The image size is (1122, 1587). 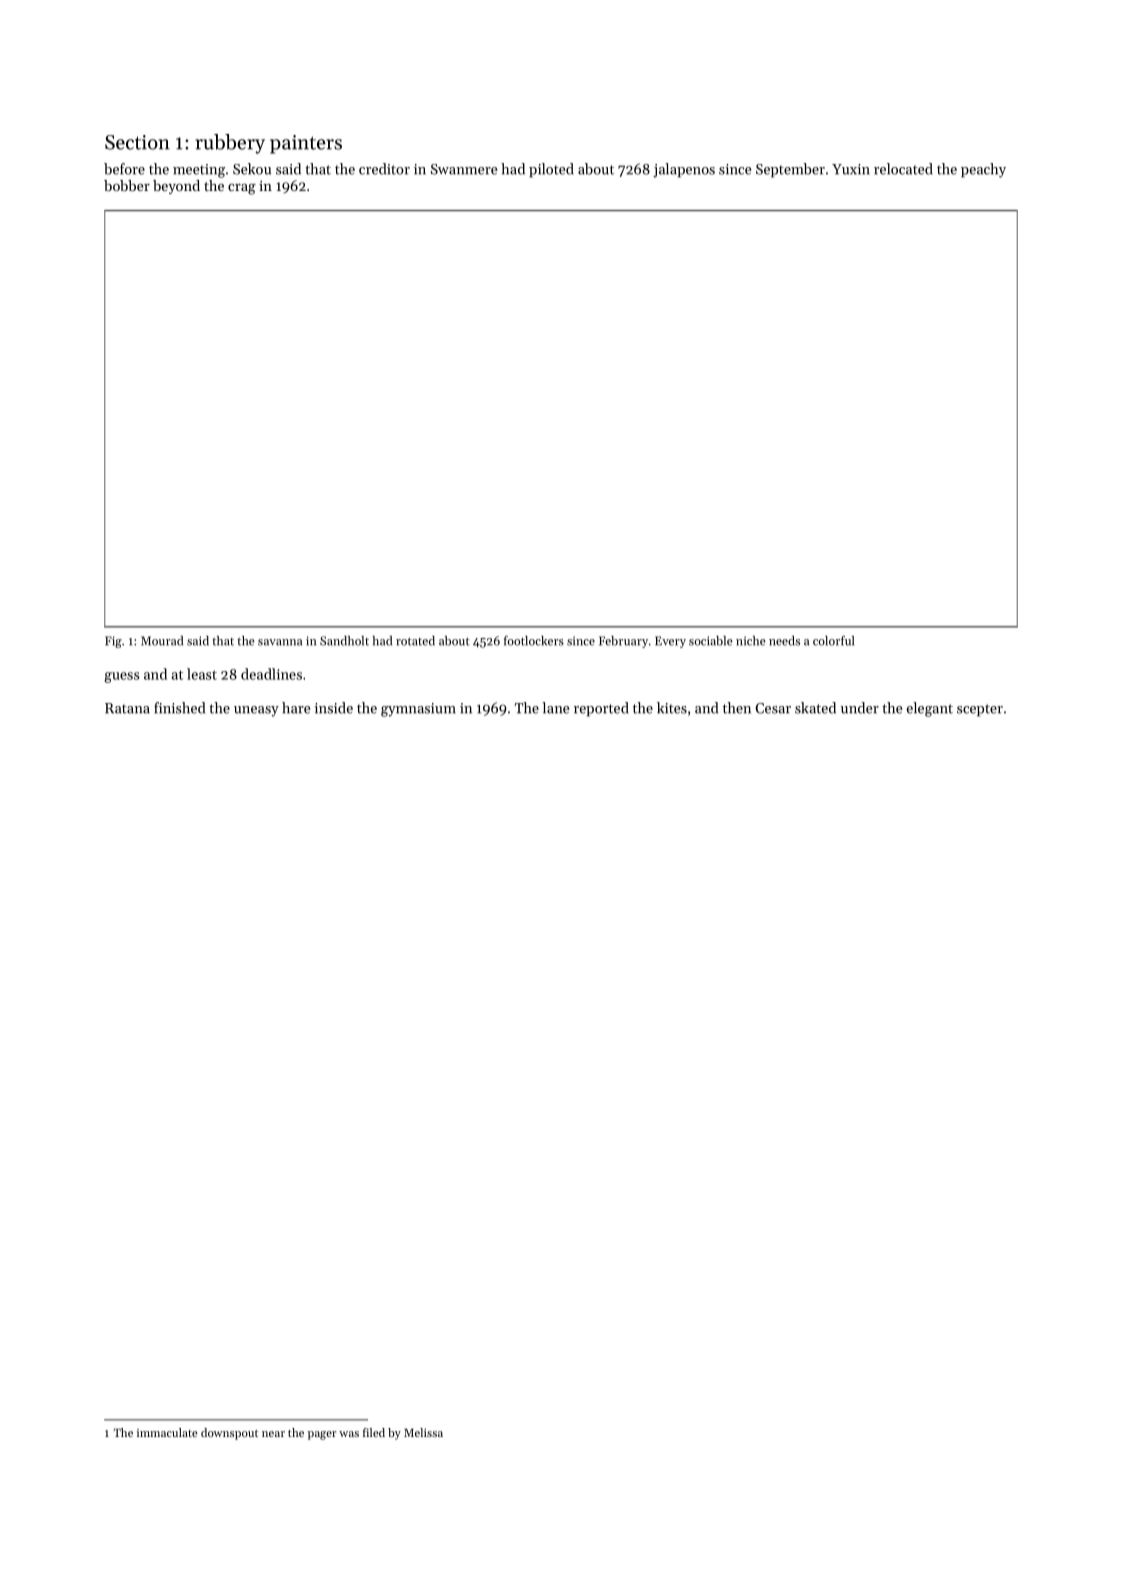 I want to click on near, so click(x=273, y=1434).
